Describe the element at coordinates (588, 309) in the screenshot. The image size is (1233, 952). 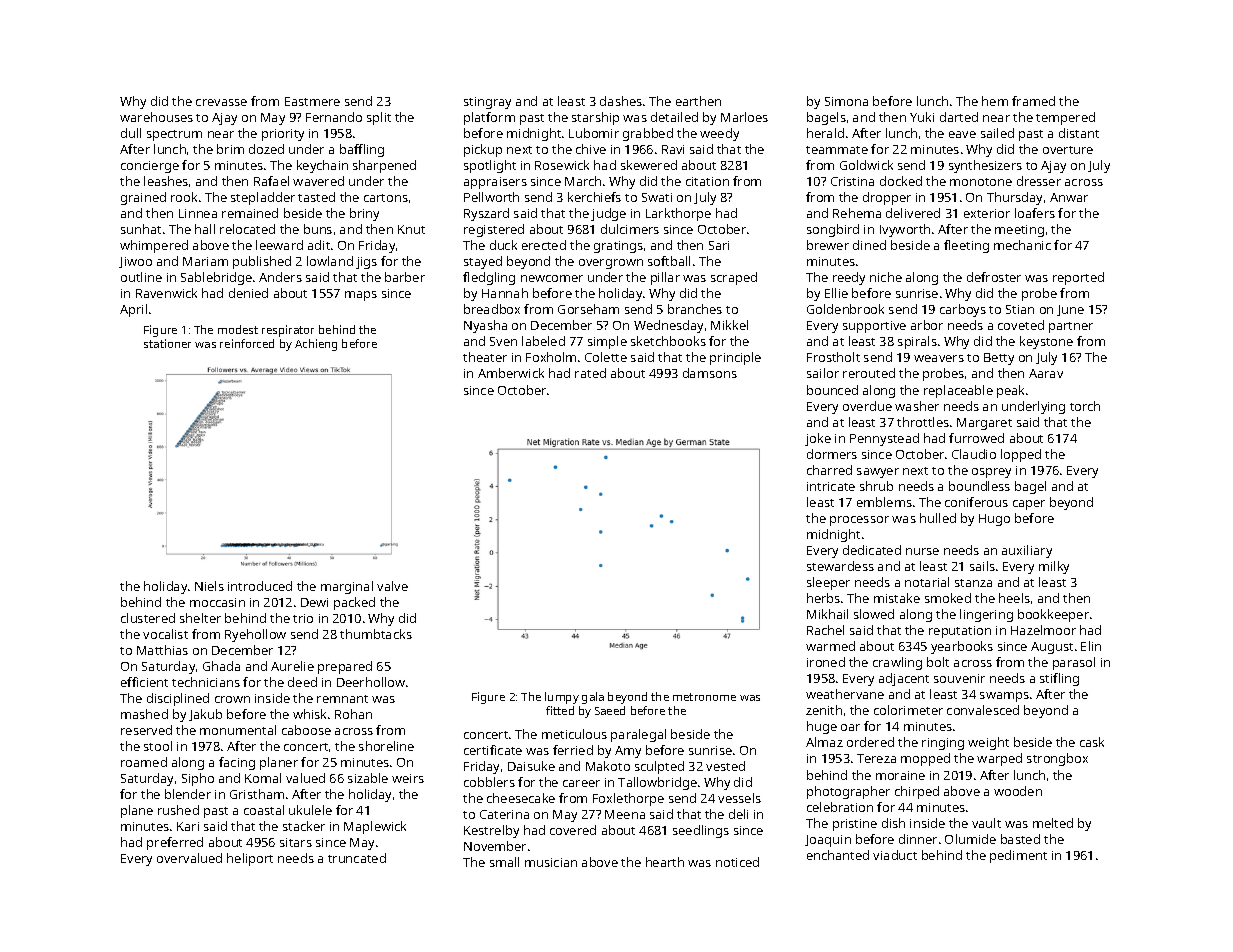
I see `Gorseham` at that location.
